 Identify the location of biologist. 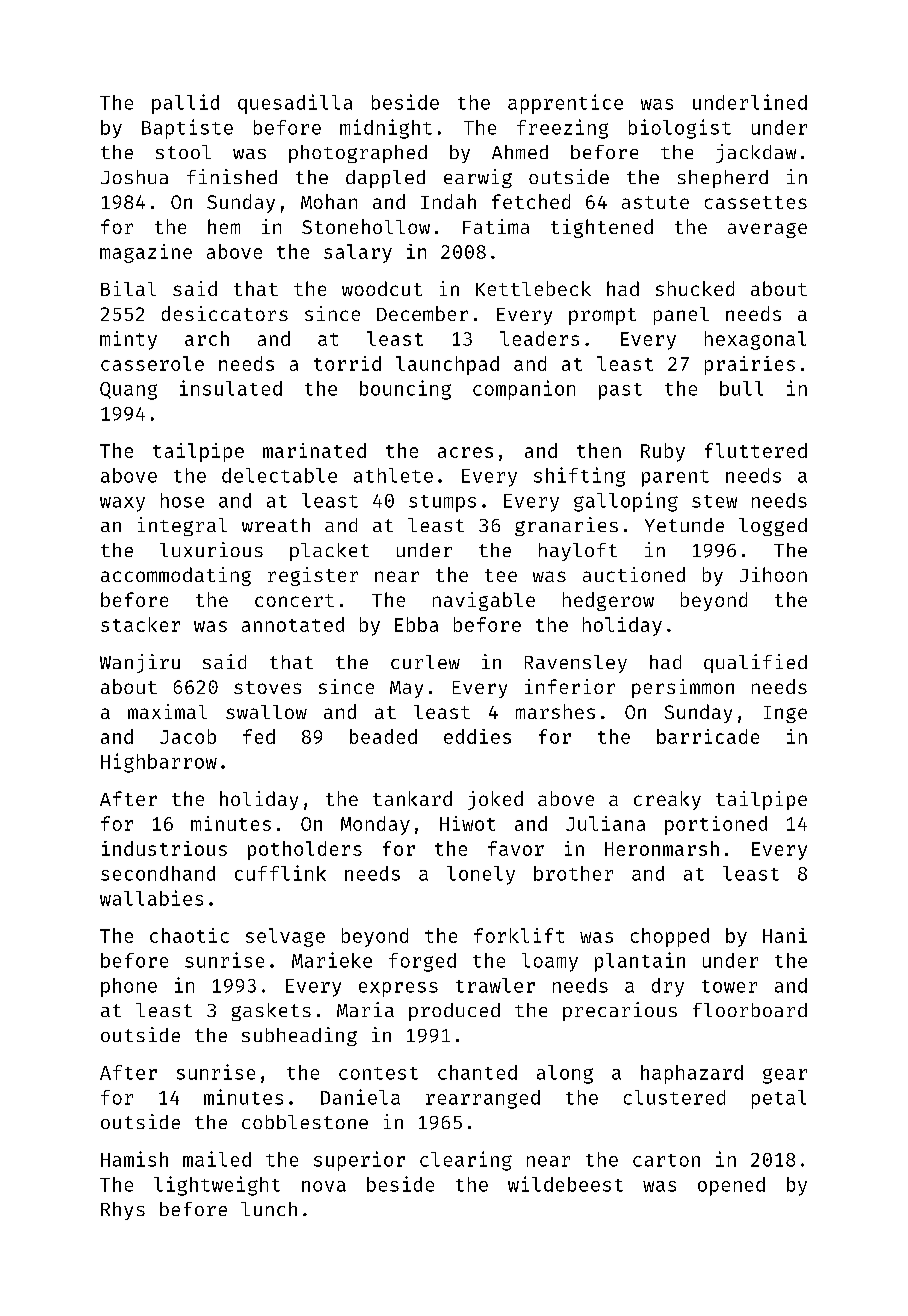
(680, 129).
